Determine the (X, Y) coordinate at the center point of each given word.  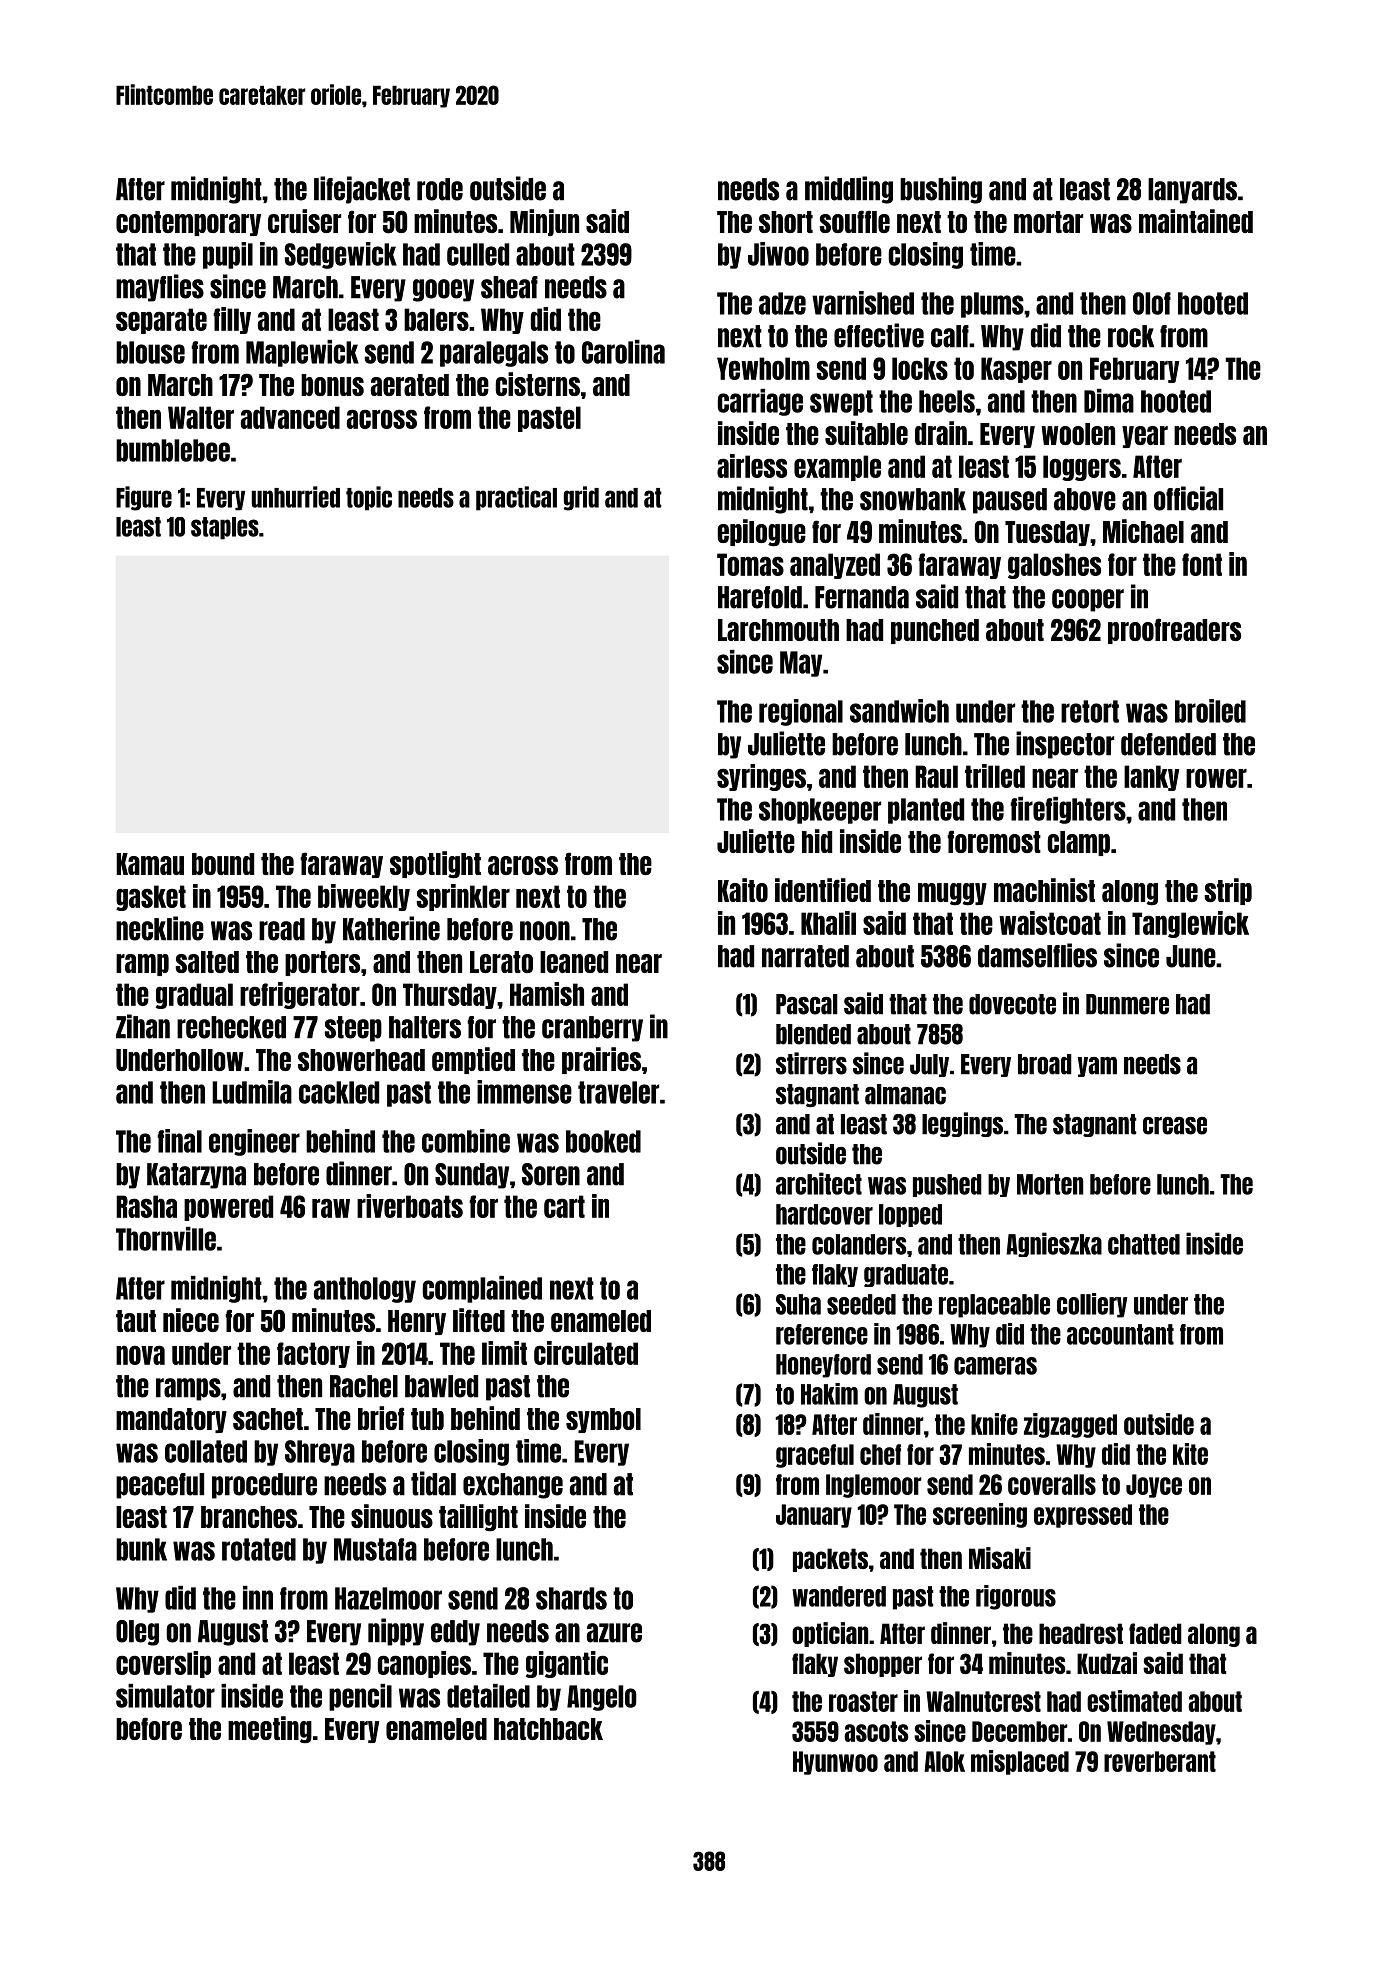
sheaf (509, 287)
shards (571, 1598)
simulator (165, 1696)
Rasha (146, 1206)
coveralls (1052, 1484)
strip (1228, 891)
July (929, 1065)
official (1188, 498)
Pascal (807, 1004)
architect (819, 1183)
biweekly (364, 897)
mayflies (160, 288)
